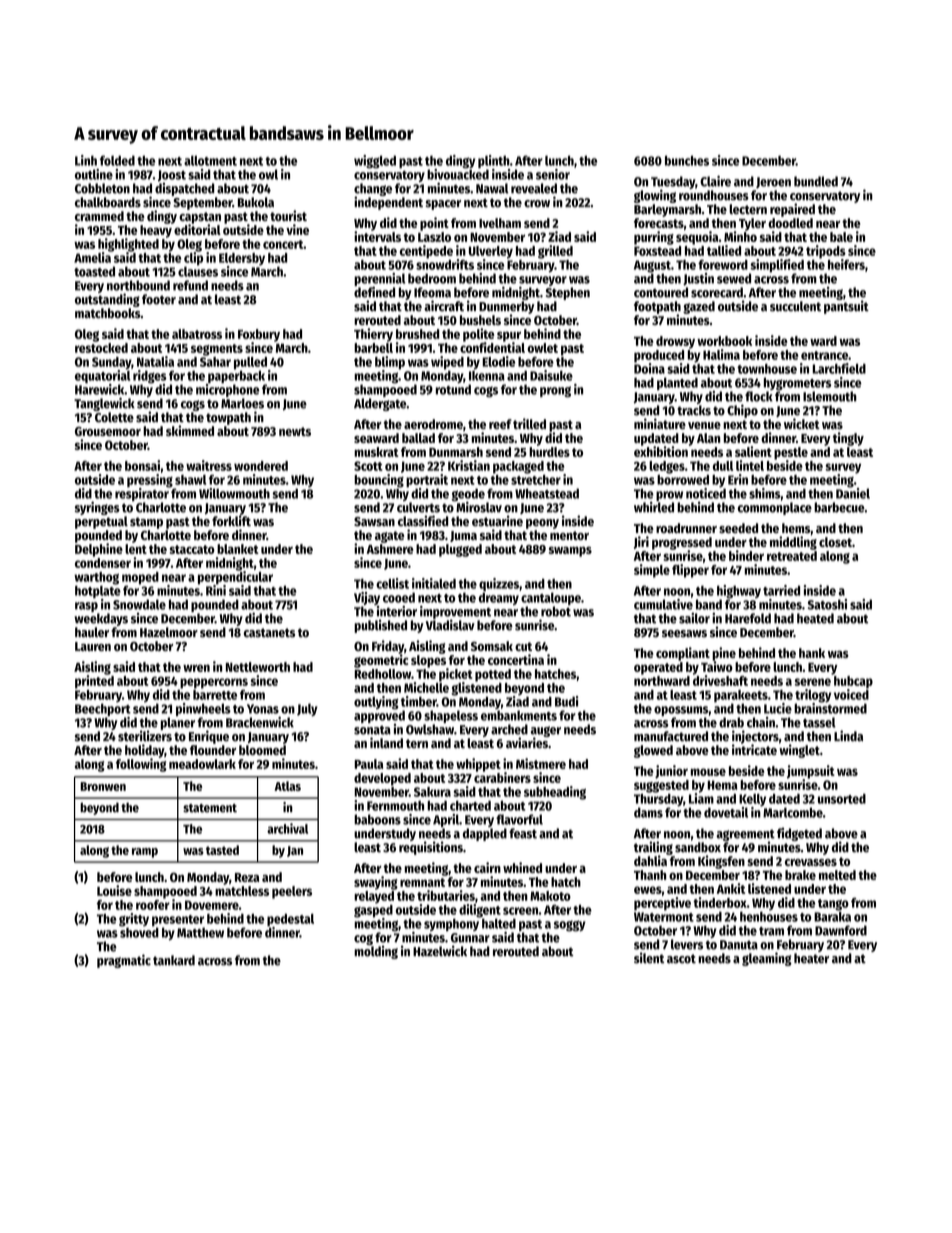 This screenshot has height=1233, width=952. What do you see at coordinates (706, 493) in the screenshot?
I see `noticed` at bounding box center [706, 493].
